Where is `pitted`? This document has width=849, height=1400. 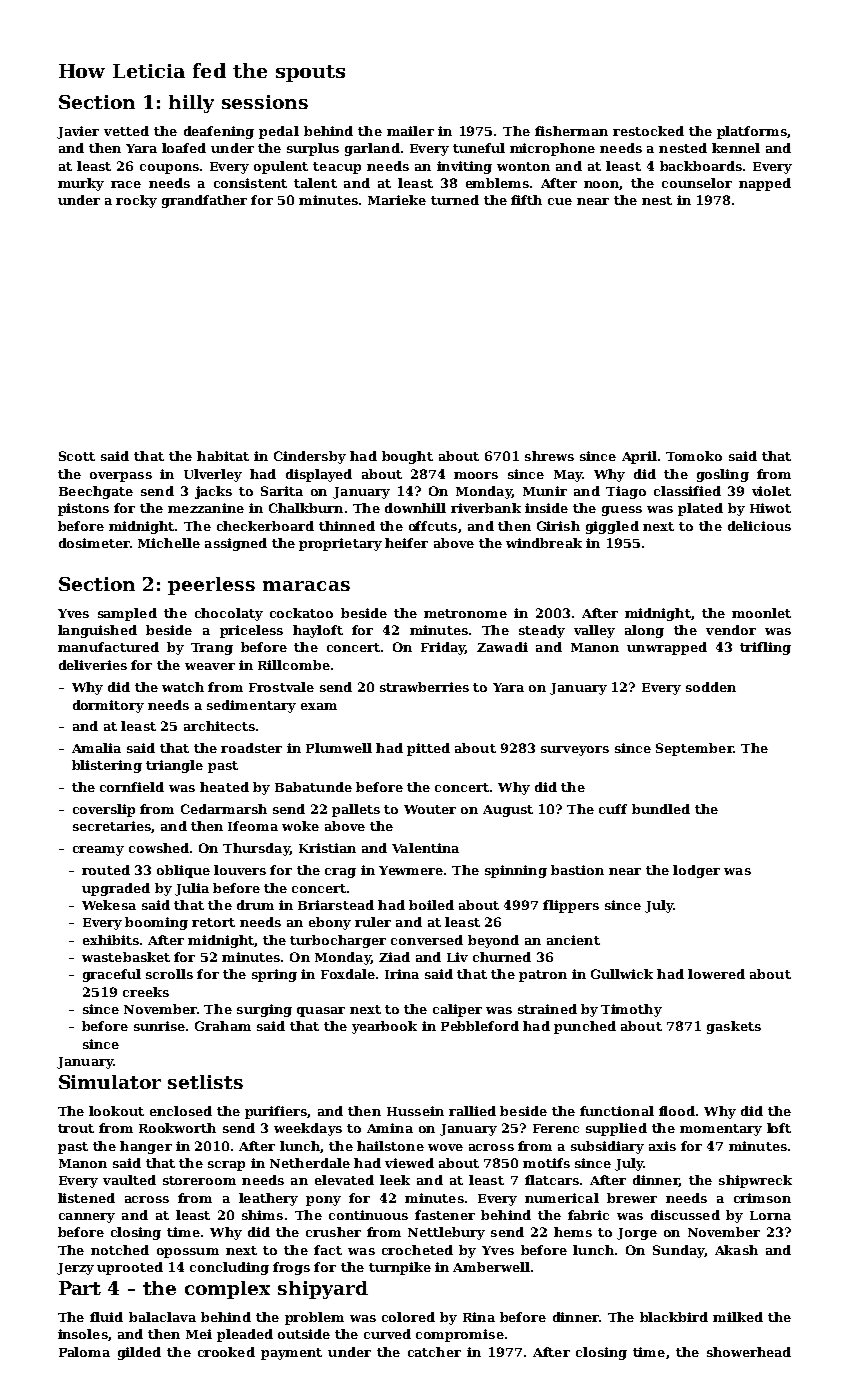
pitted is located at coordinates (428, 749).
